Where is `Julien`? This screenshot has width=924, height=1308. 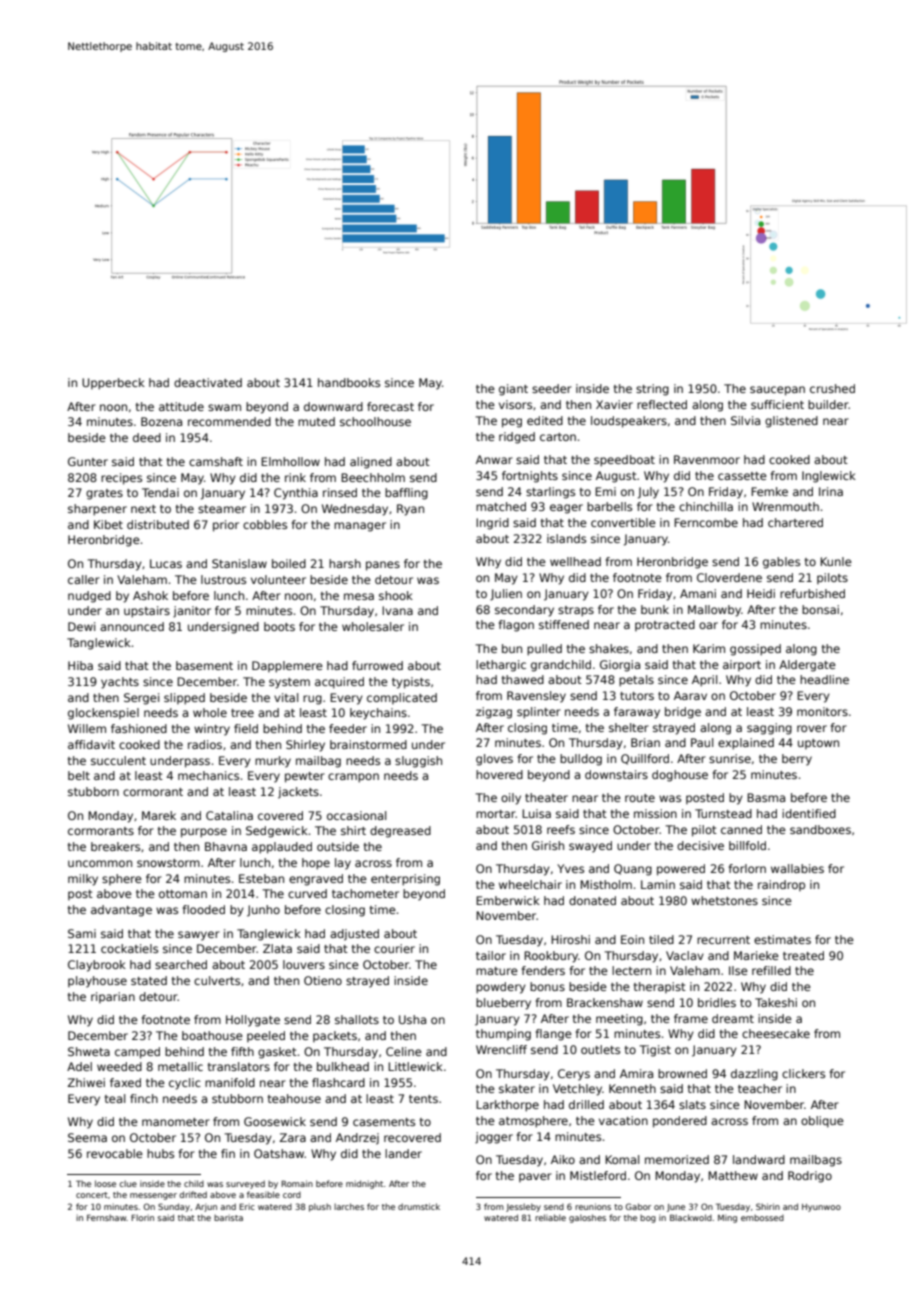
Julien is located at coordinates (506, 595).
